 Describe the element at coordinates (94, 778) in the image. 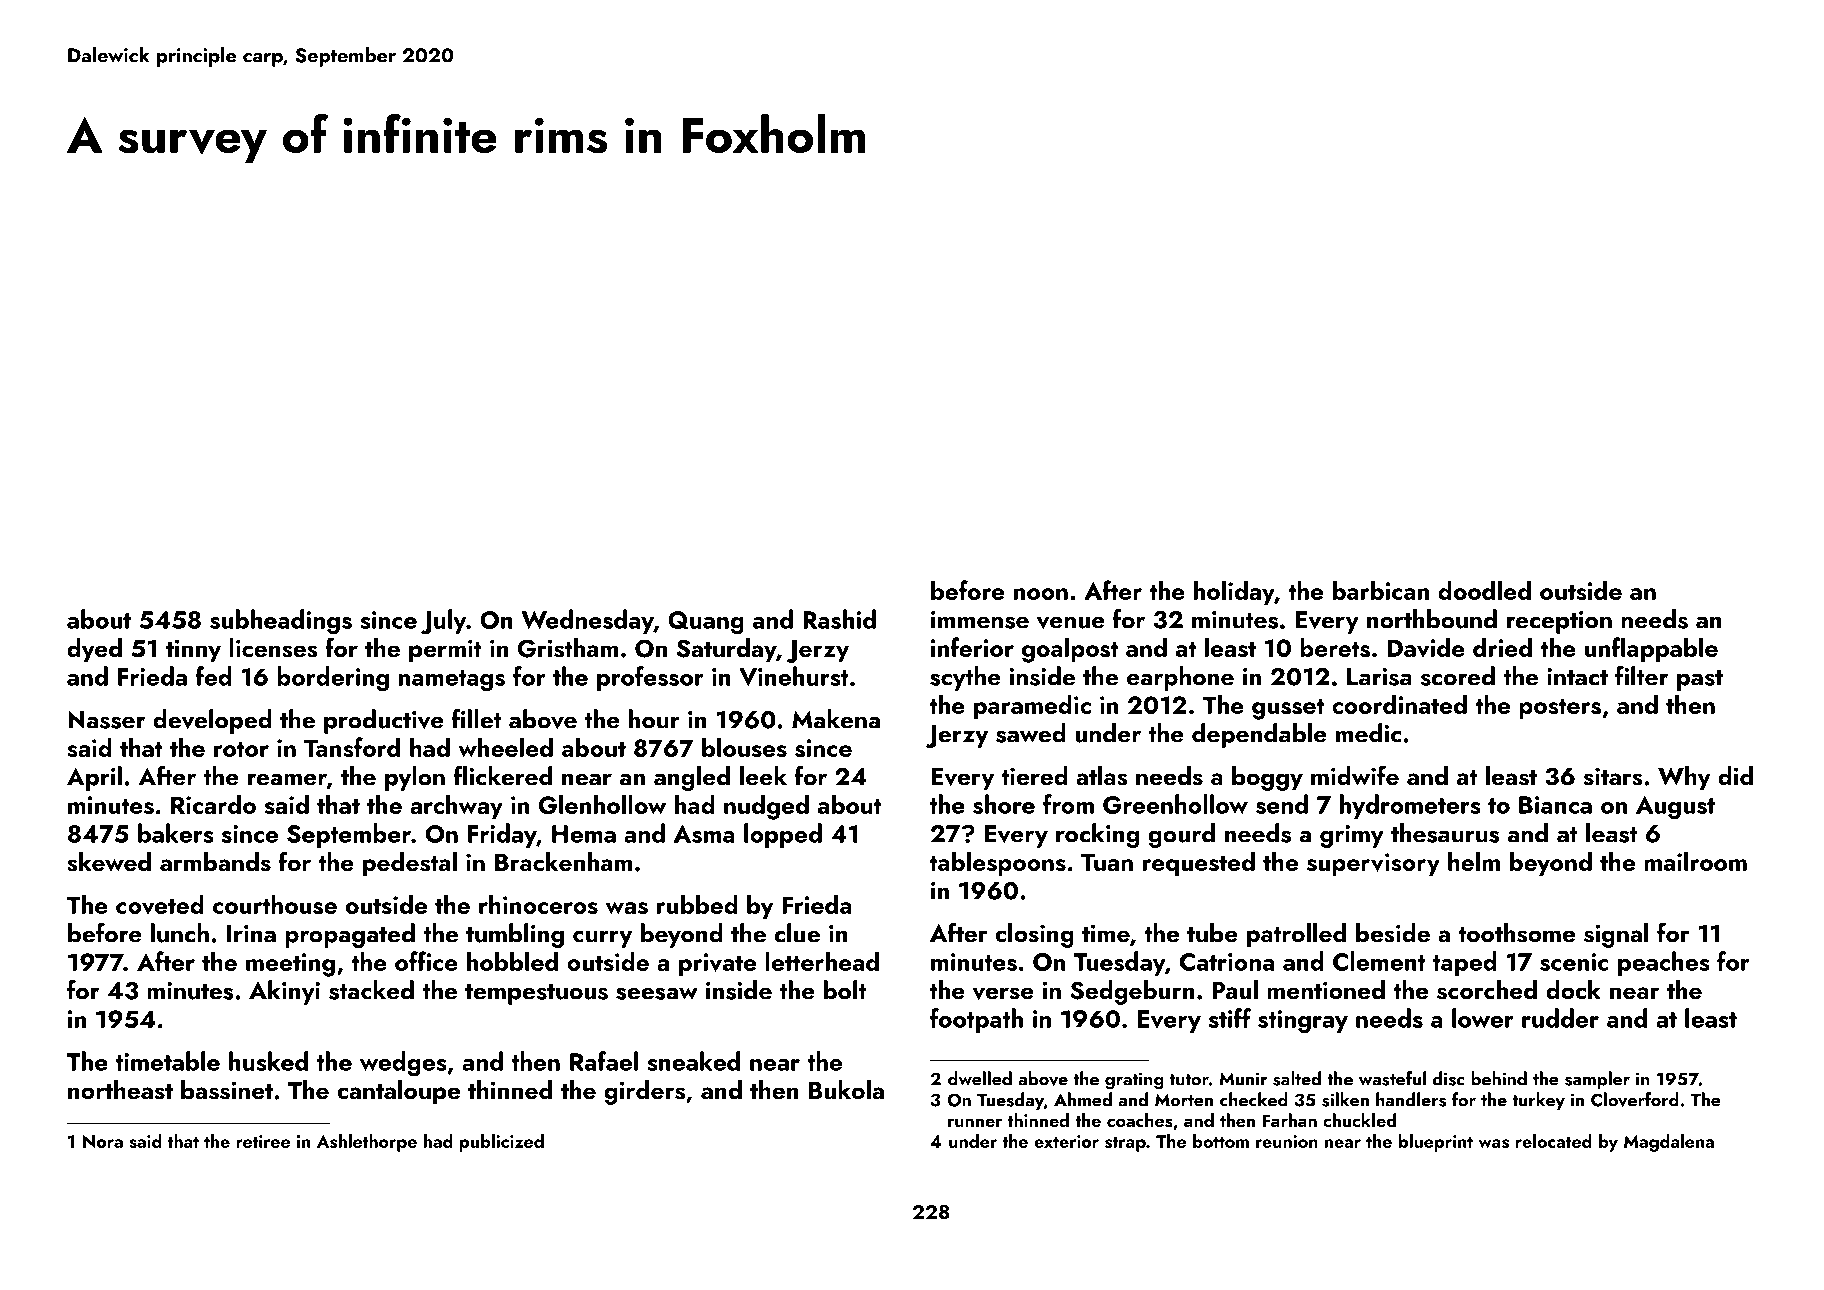

I see `April` at that location.
